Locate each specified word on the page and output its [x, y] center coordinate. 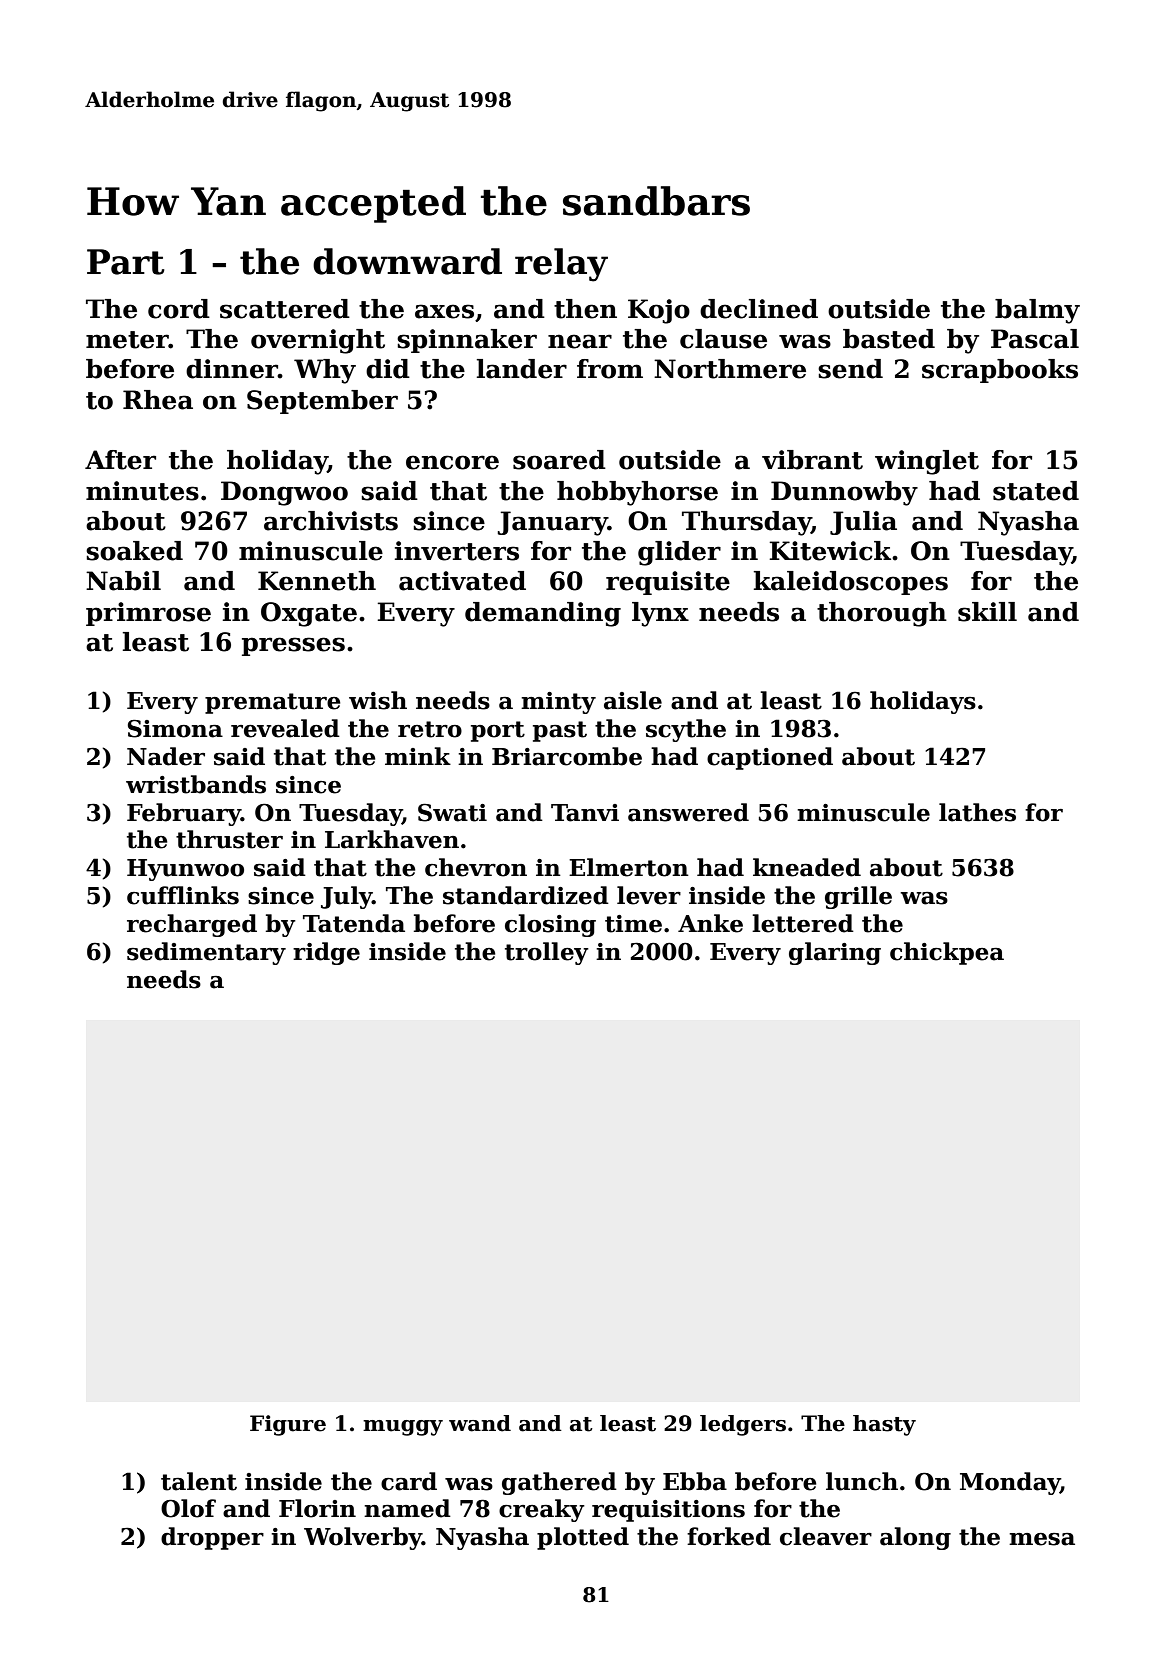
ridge [326, 953]
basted [889, 339]
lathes [977, 812]
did [388, 369]
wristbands [196, 784]
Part [126, 262]
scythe [686, 730]
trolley [547, 953]
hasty [884, 1425]
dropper [212, 1538]
